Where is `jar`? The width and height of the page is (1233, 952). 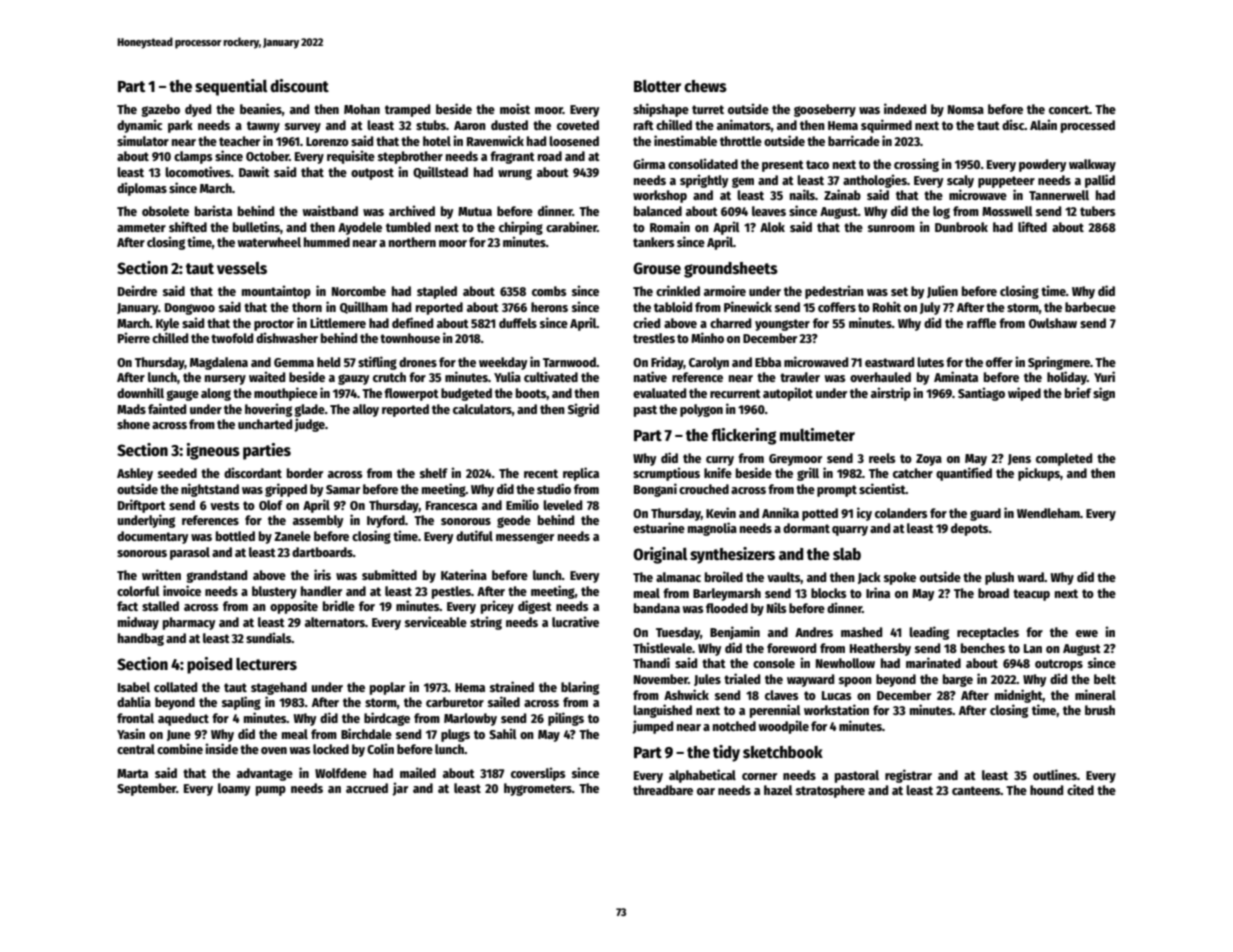
jar is located at coordinates (400, 789).
